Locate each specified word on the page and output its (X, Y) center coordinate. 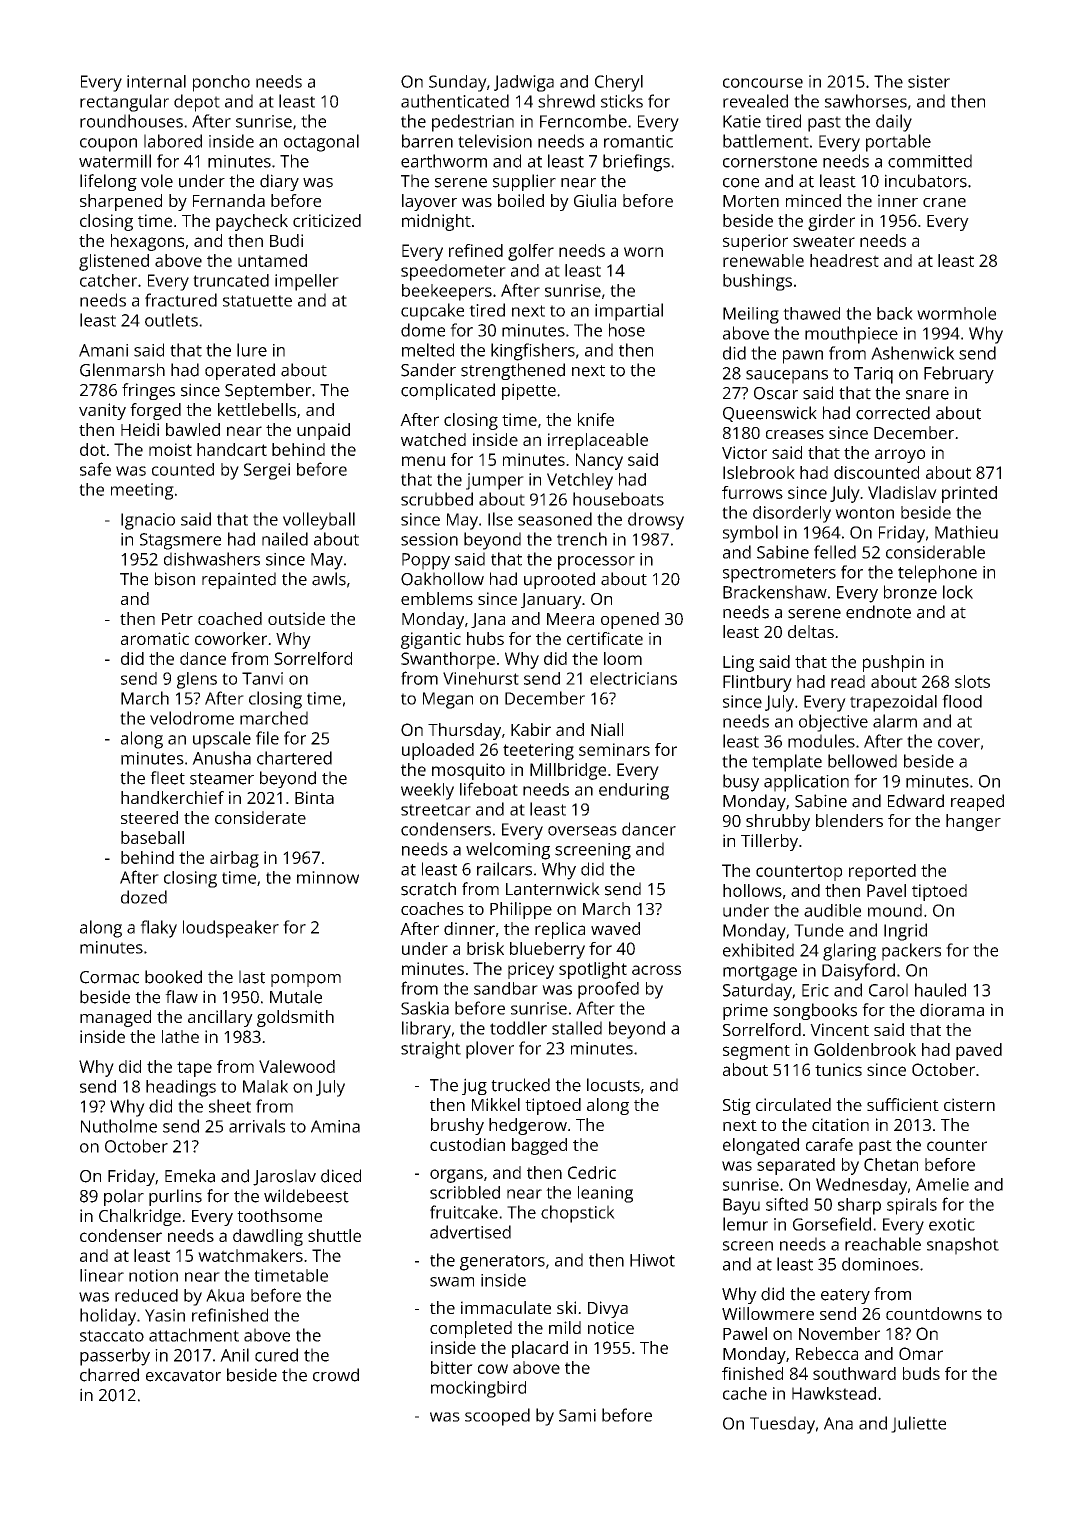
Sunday (458, 83)
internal (156, 81)
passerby (115, 1357)
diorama (952, 1010)
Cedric (592, 1172)
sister (929, 81)
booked (173, 977)
